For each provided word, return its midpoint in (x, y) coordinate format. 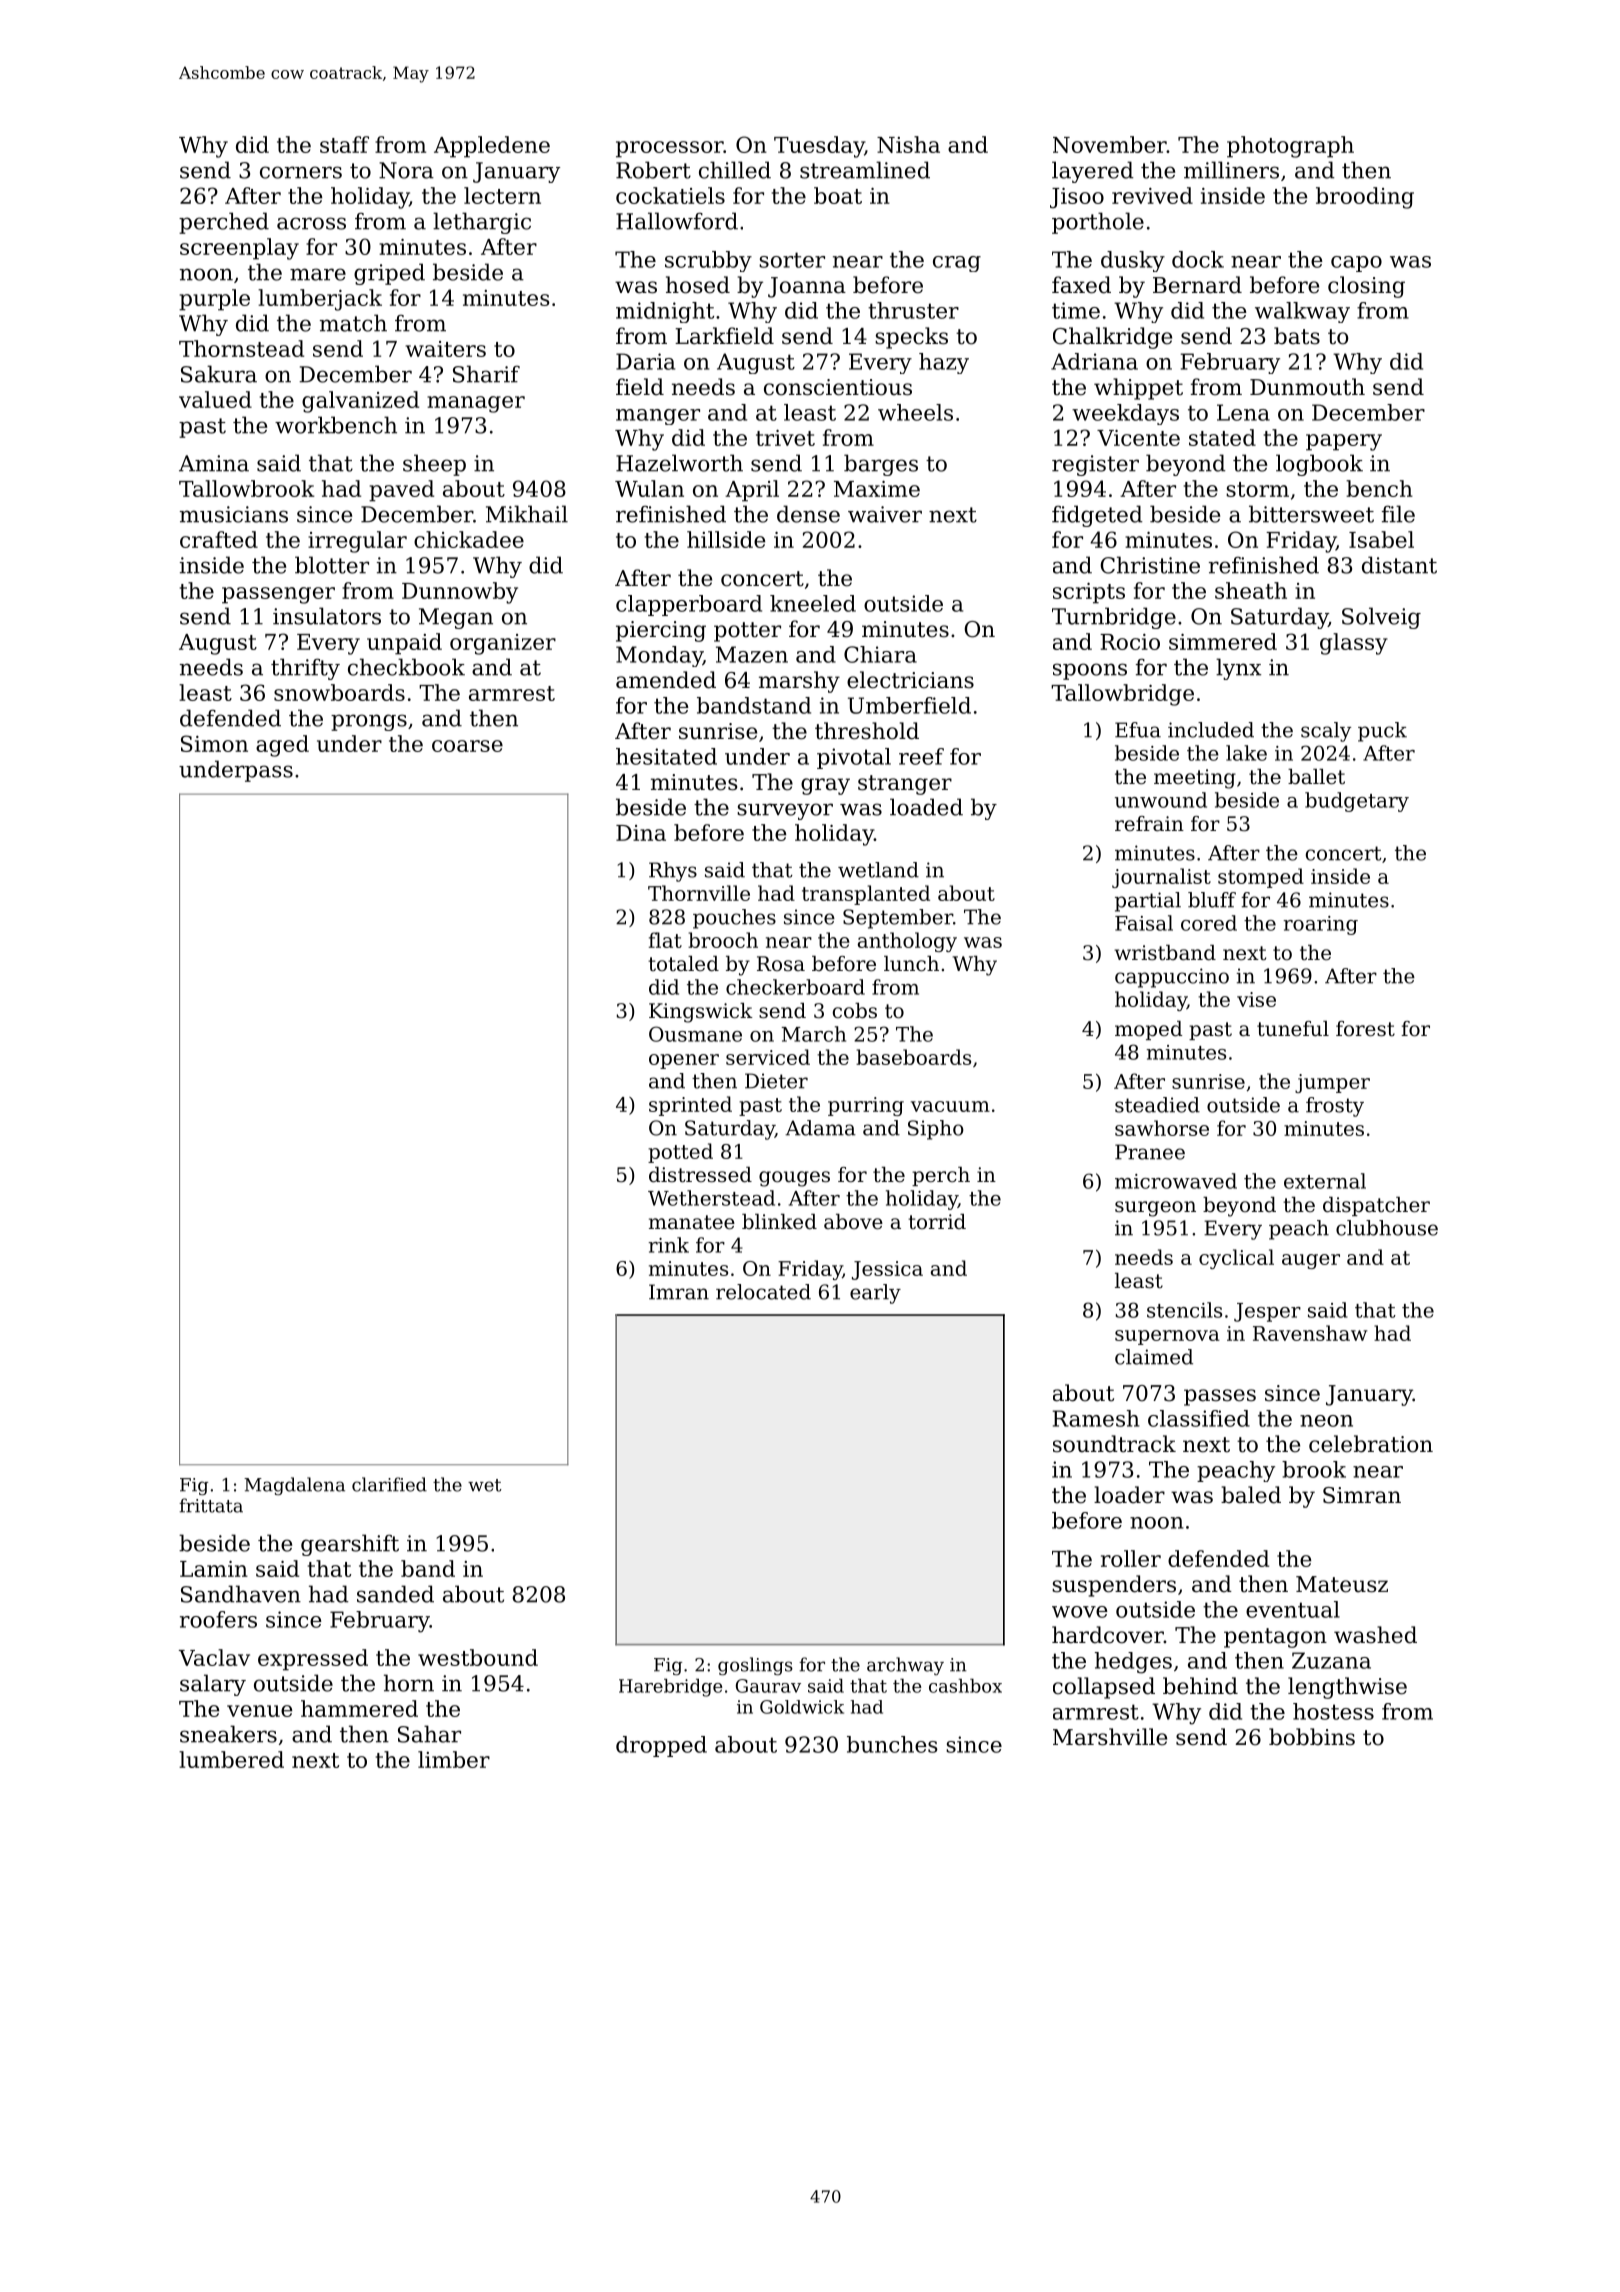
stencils (1184, 1310)
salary (213, 1685)
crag (957, 264)
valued (215, 399)
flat (665, 940)
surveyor (785, 811)
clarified (389, 1484)
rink (668, 1245)
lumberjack (320, 300)
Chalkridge (1112, 338)
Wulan (649, 488)
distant (1399, 565)
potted (680, 1153)
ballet (1316, 777)
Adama (820, 1128)
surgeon (1155, 1209)
